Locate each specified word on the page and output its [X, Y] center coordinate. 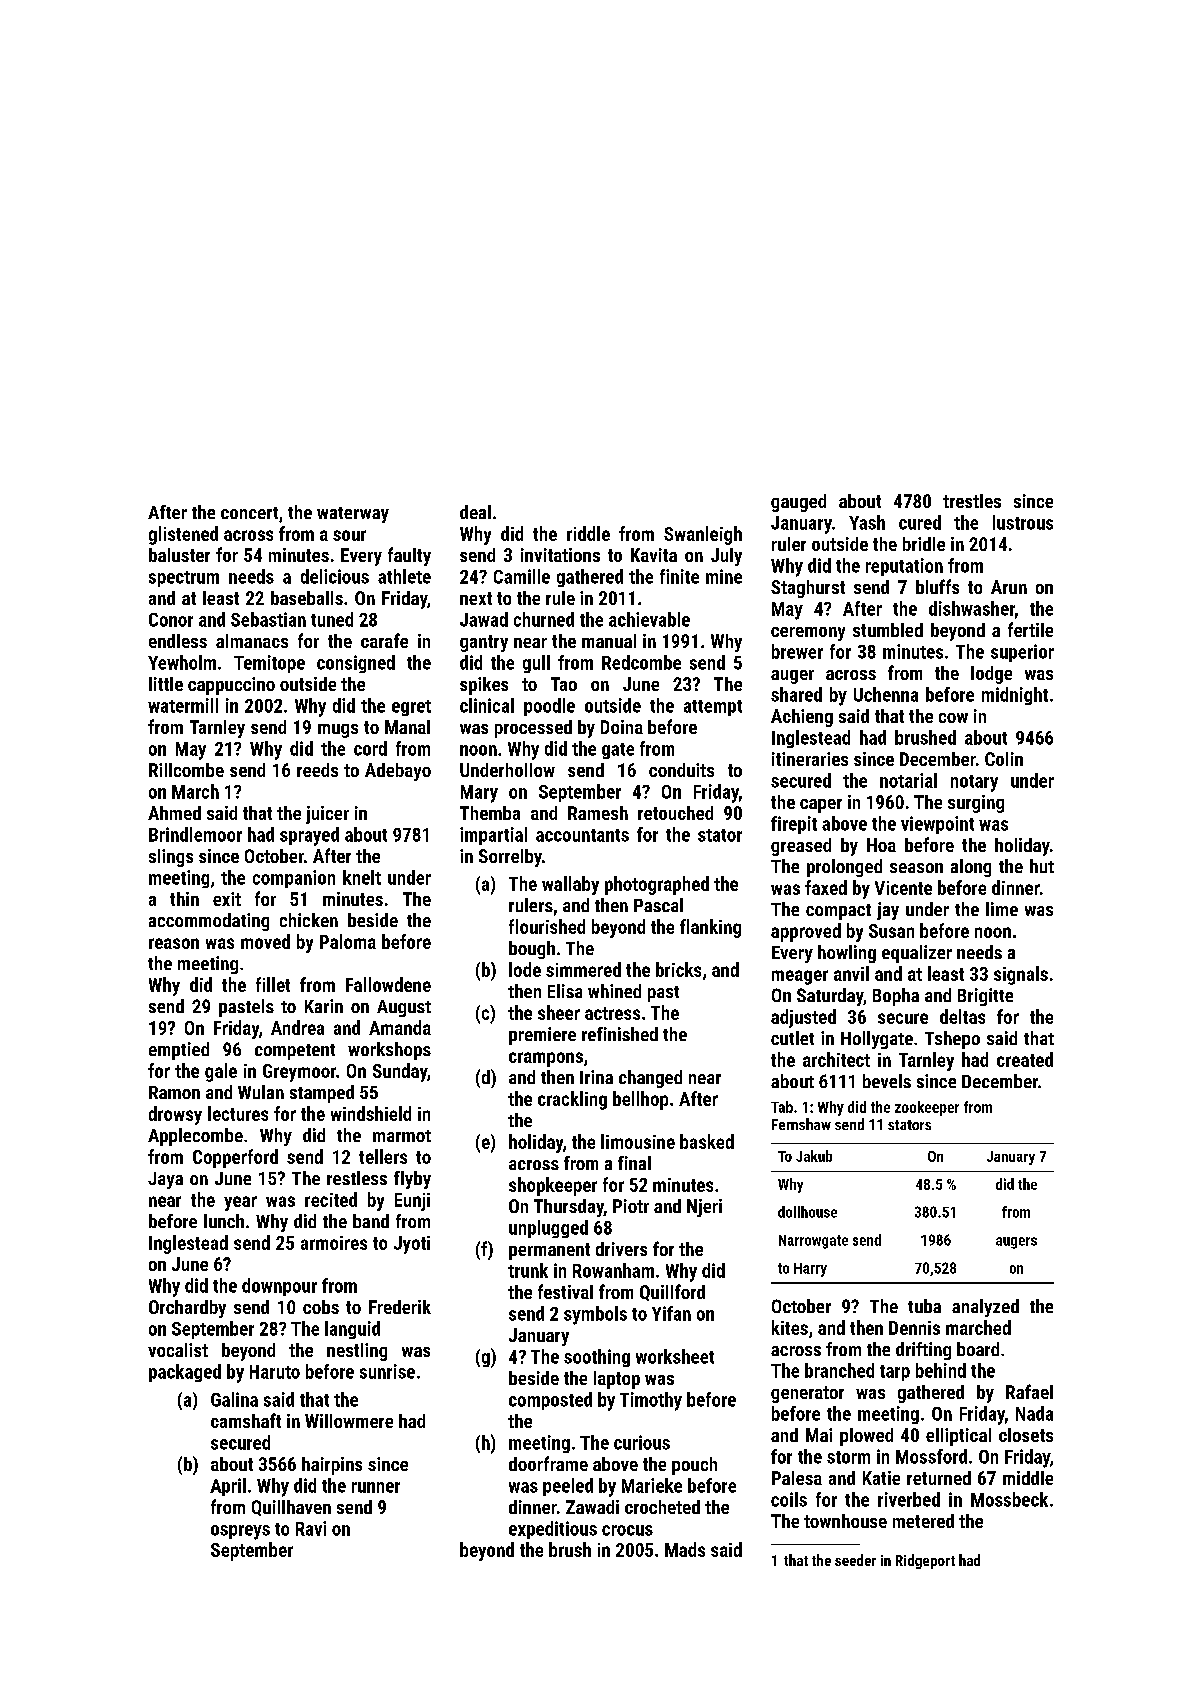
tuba [924, 1306]
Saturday [830, 997]
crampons [546, 1059]
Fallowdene [388, 984]
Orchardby [187, 1309]
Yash [867, 522]
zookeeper [927, 1108]
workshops [389, 1051]
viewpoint [937, 825]
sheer [559, 1012]
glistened [183, 535]
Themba [490, 813]
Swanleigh [703, 535]
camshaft [246, 1420]
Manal [407, 727]
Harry [810, 1270]
